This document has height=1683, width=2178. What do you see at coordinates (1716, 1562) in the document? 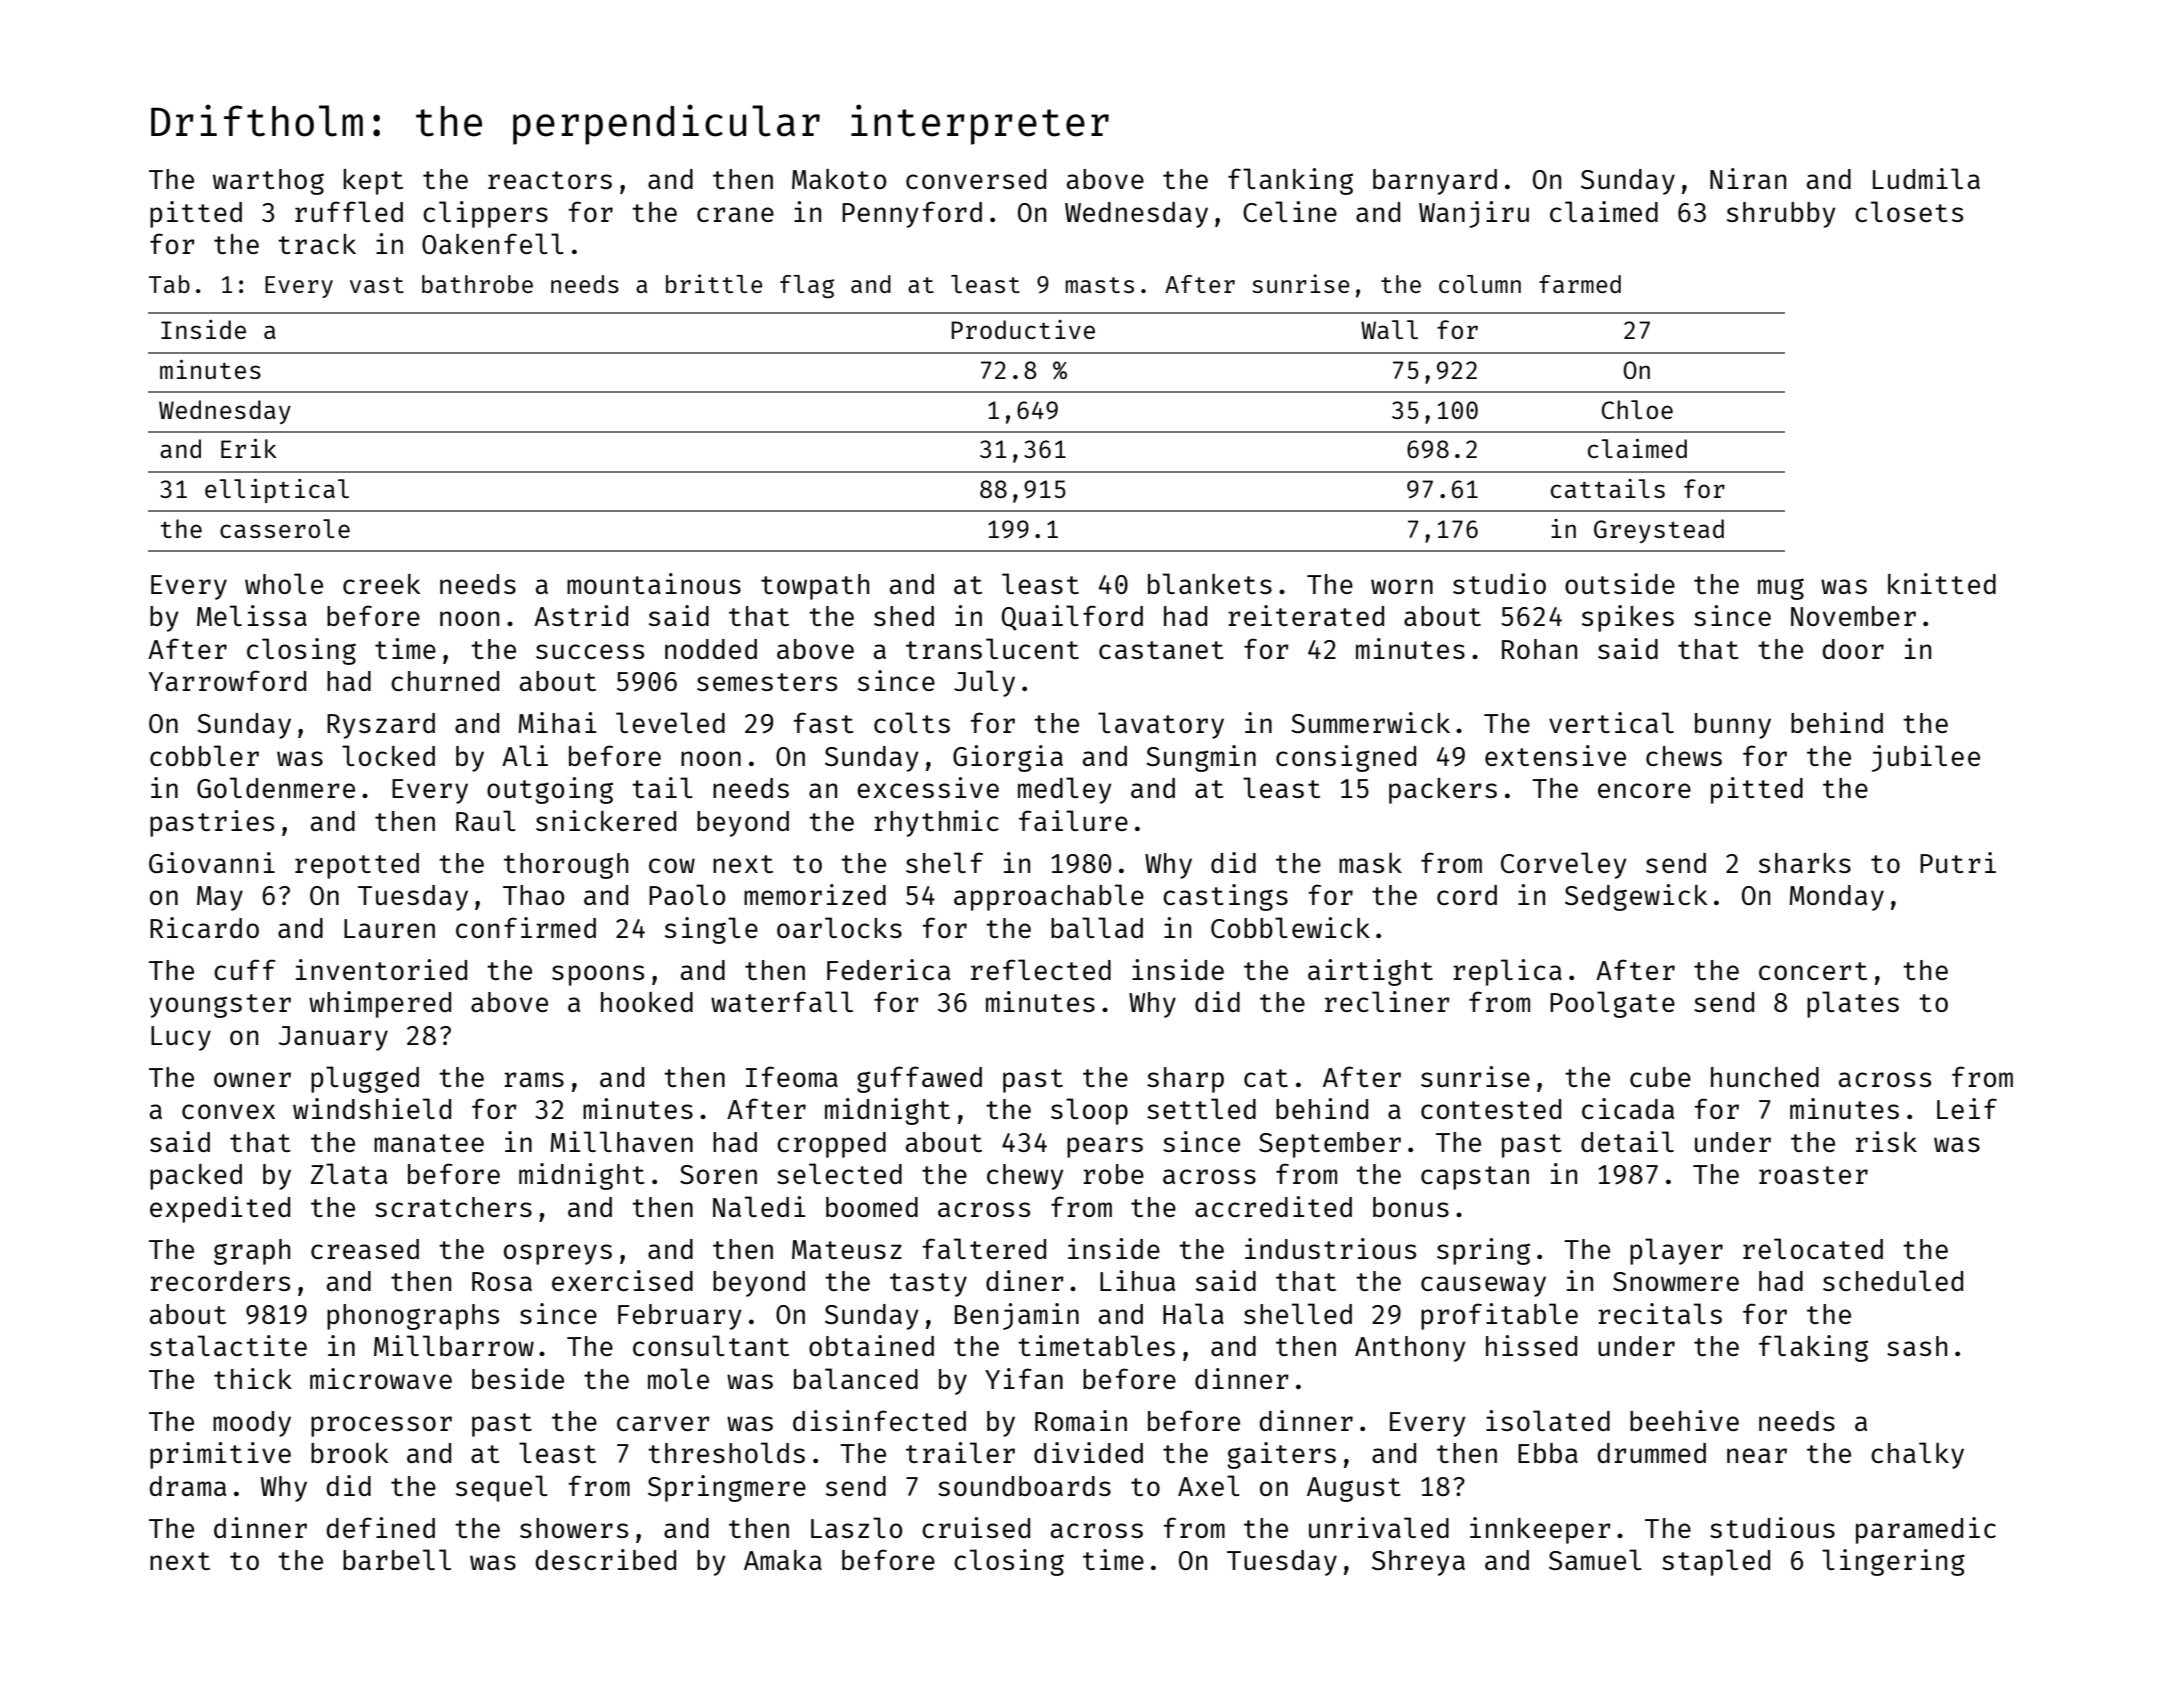
I see `stapled` at bounding box center [1716, 1562].
